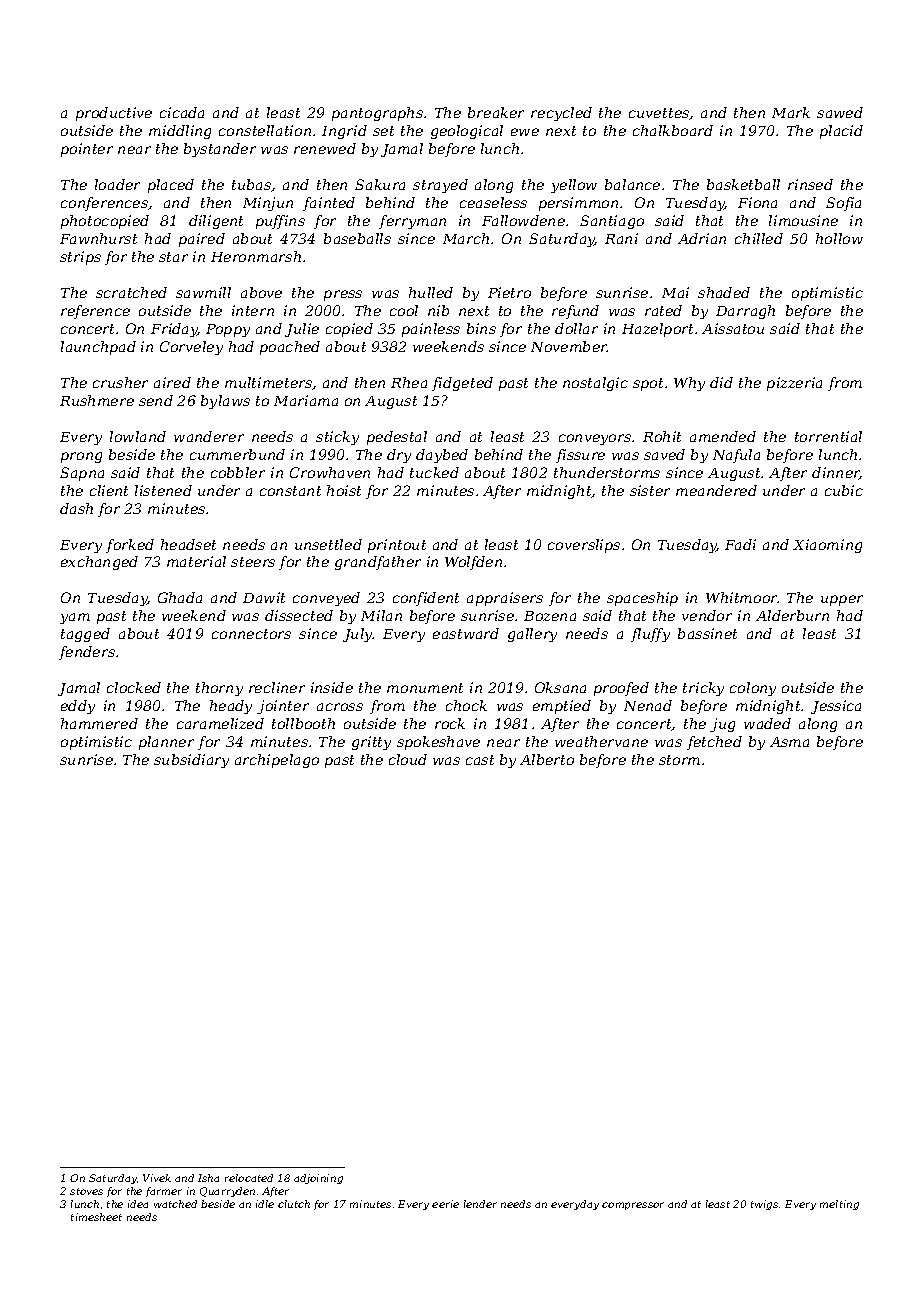 The height and width of the page is (1308, 924). I want to click on diligent, so click(216, 222).
